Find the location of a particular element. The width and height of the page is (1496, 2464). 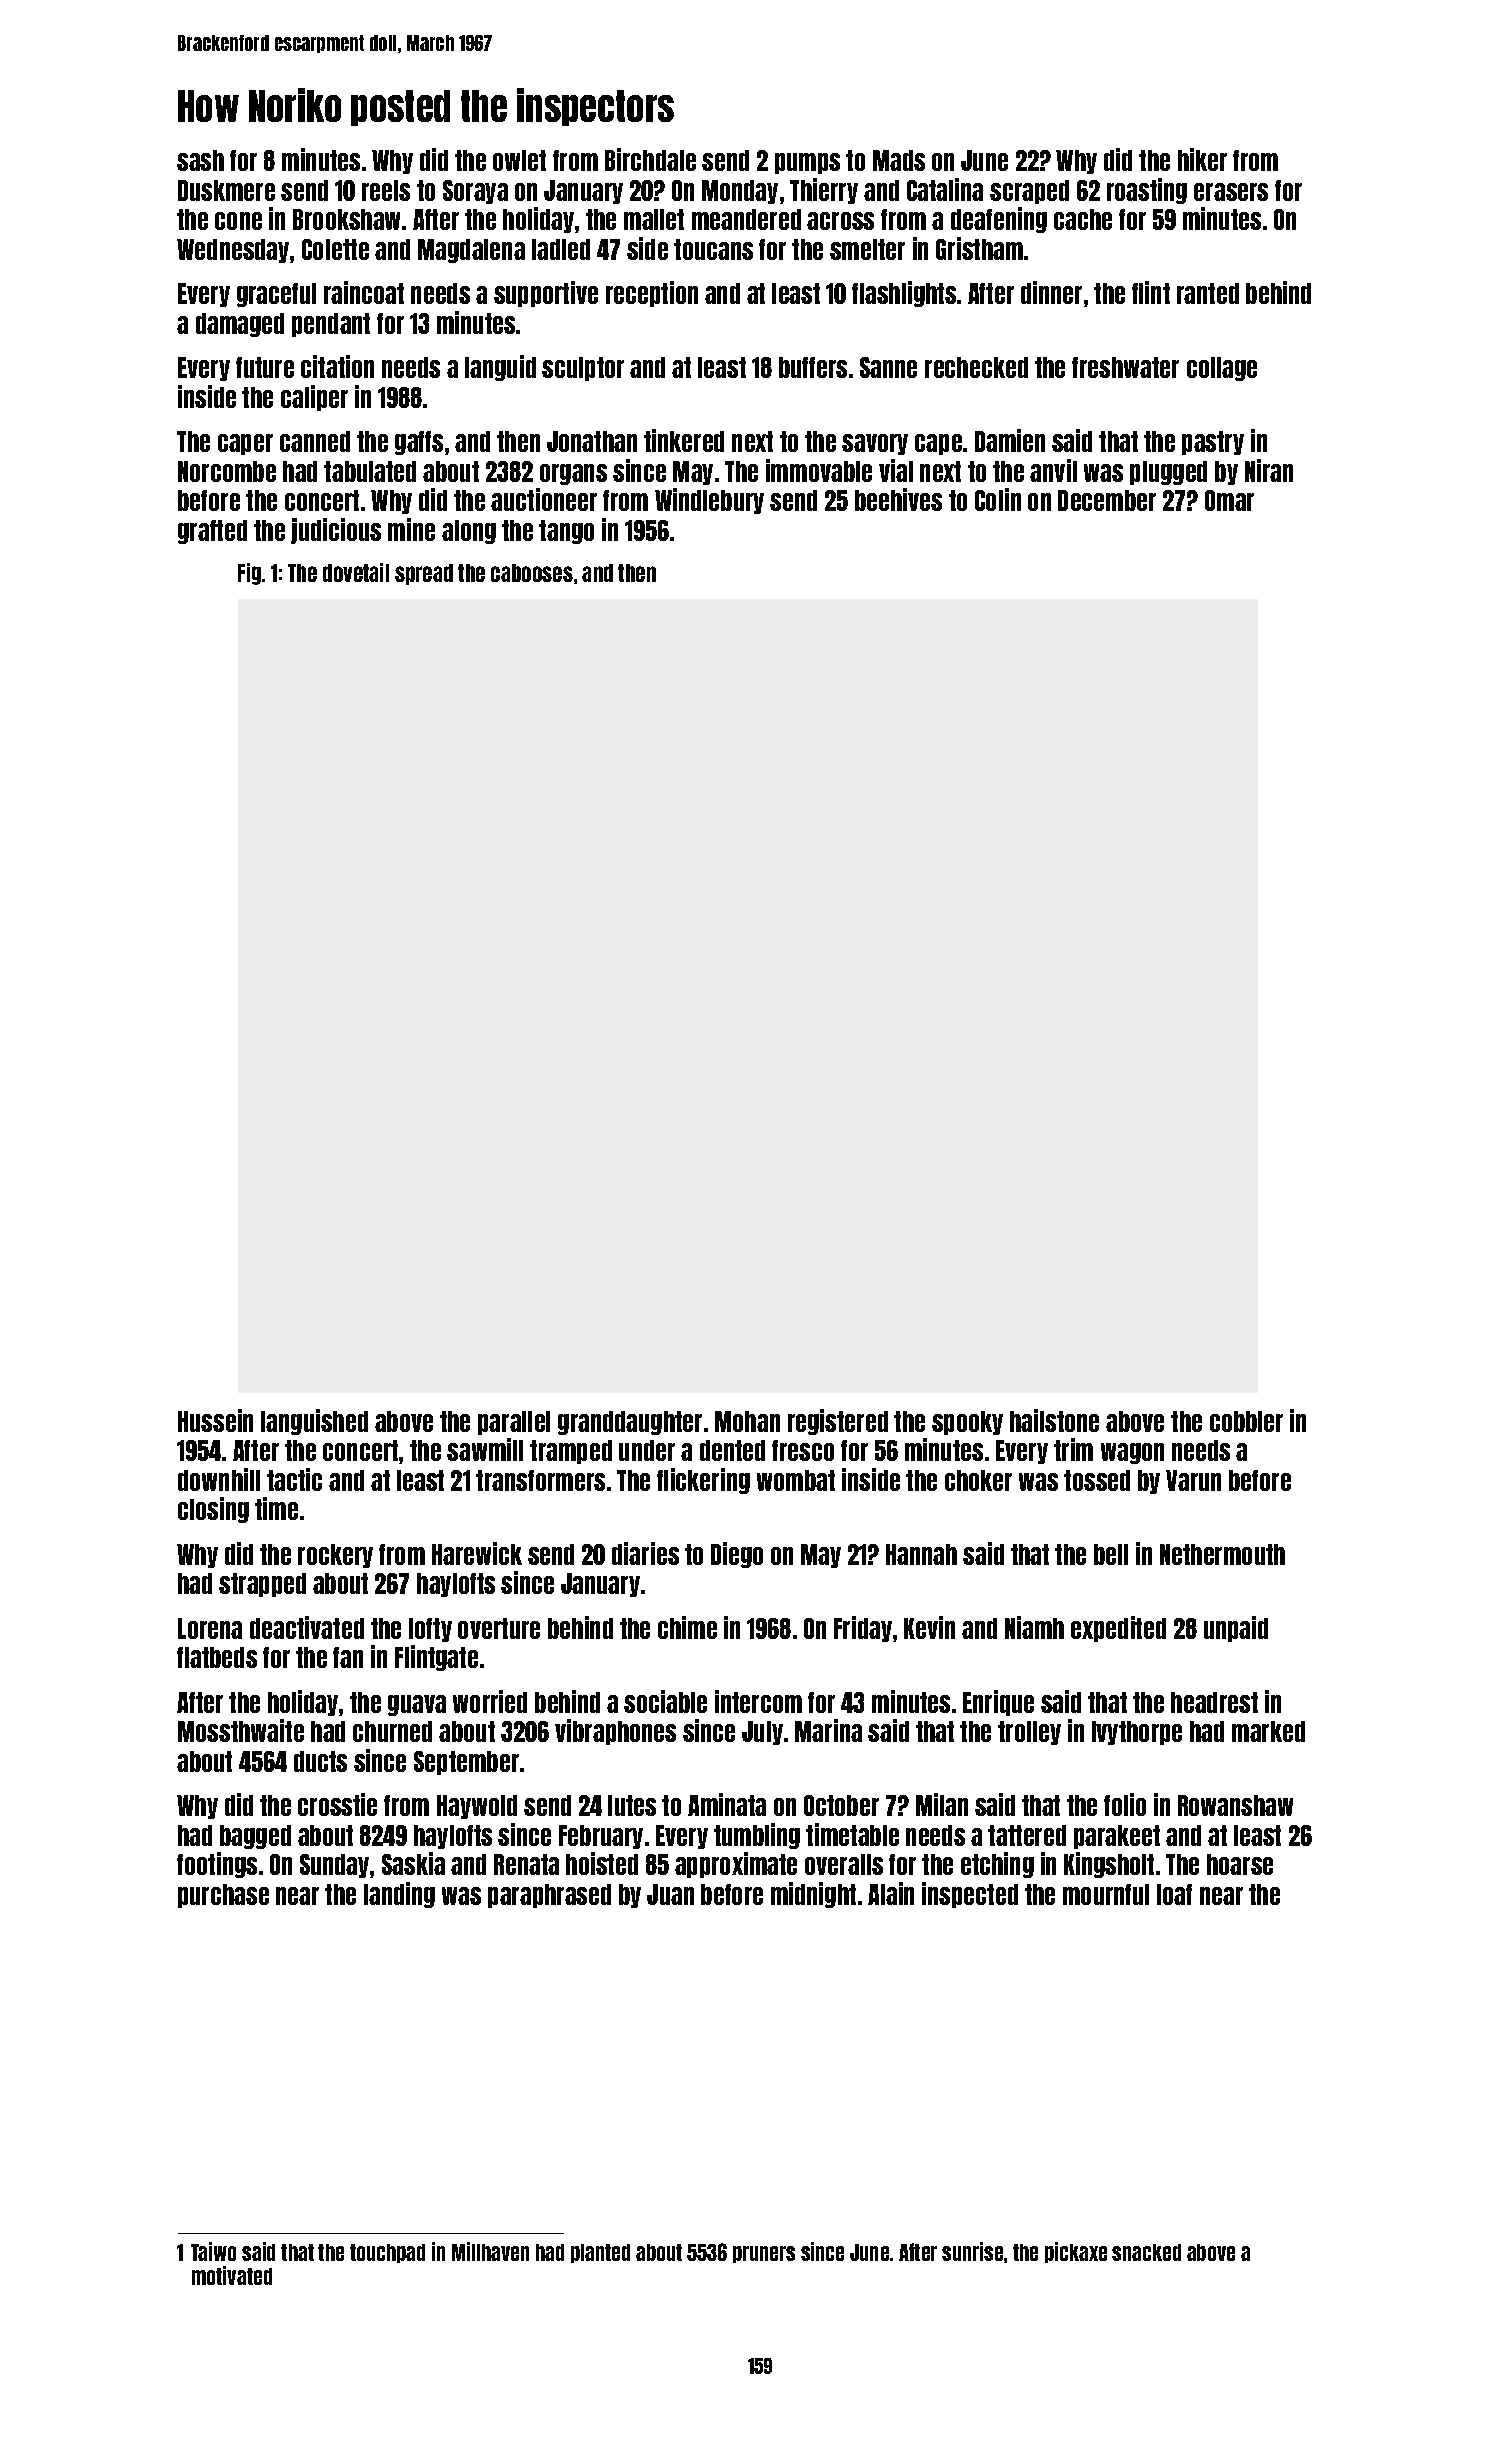

touchpad is located at coordinates (387, 2253).
